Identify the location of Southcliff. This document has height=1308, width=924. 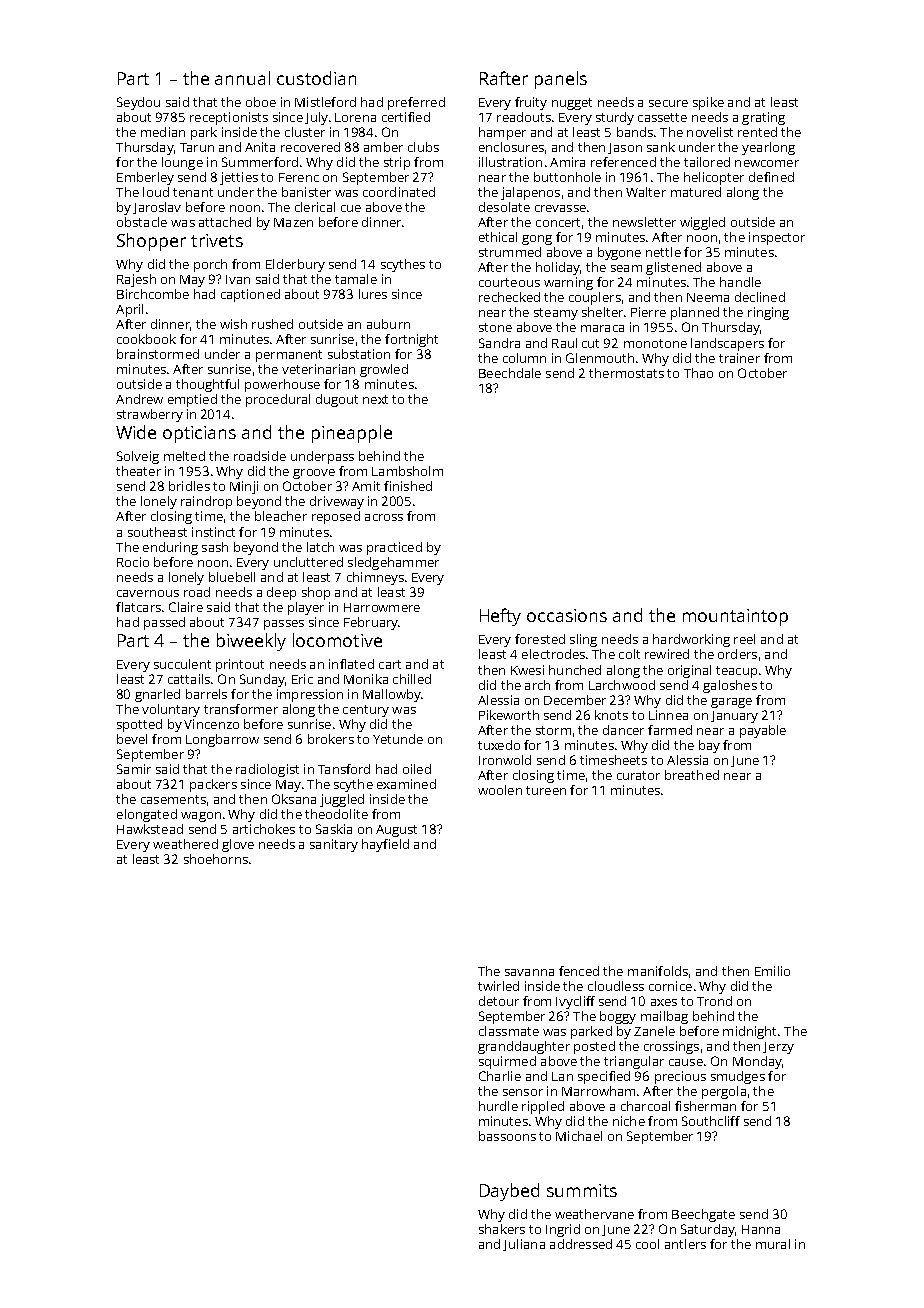
(711, 1121).
